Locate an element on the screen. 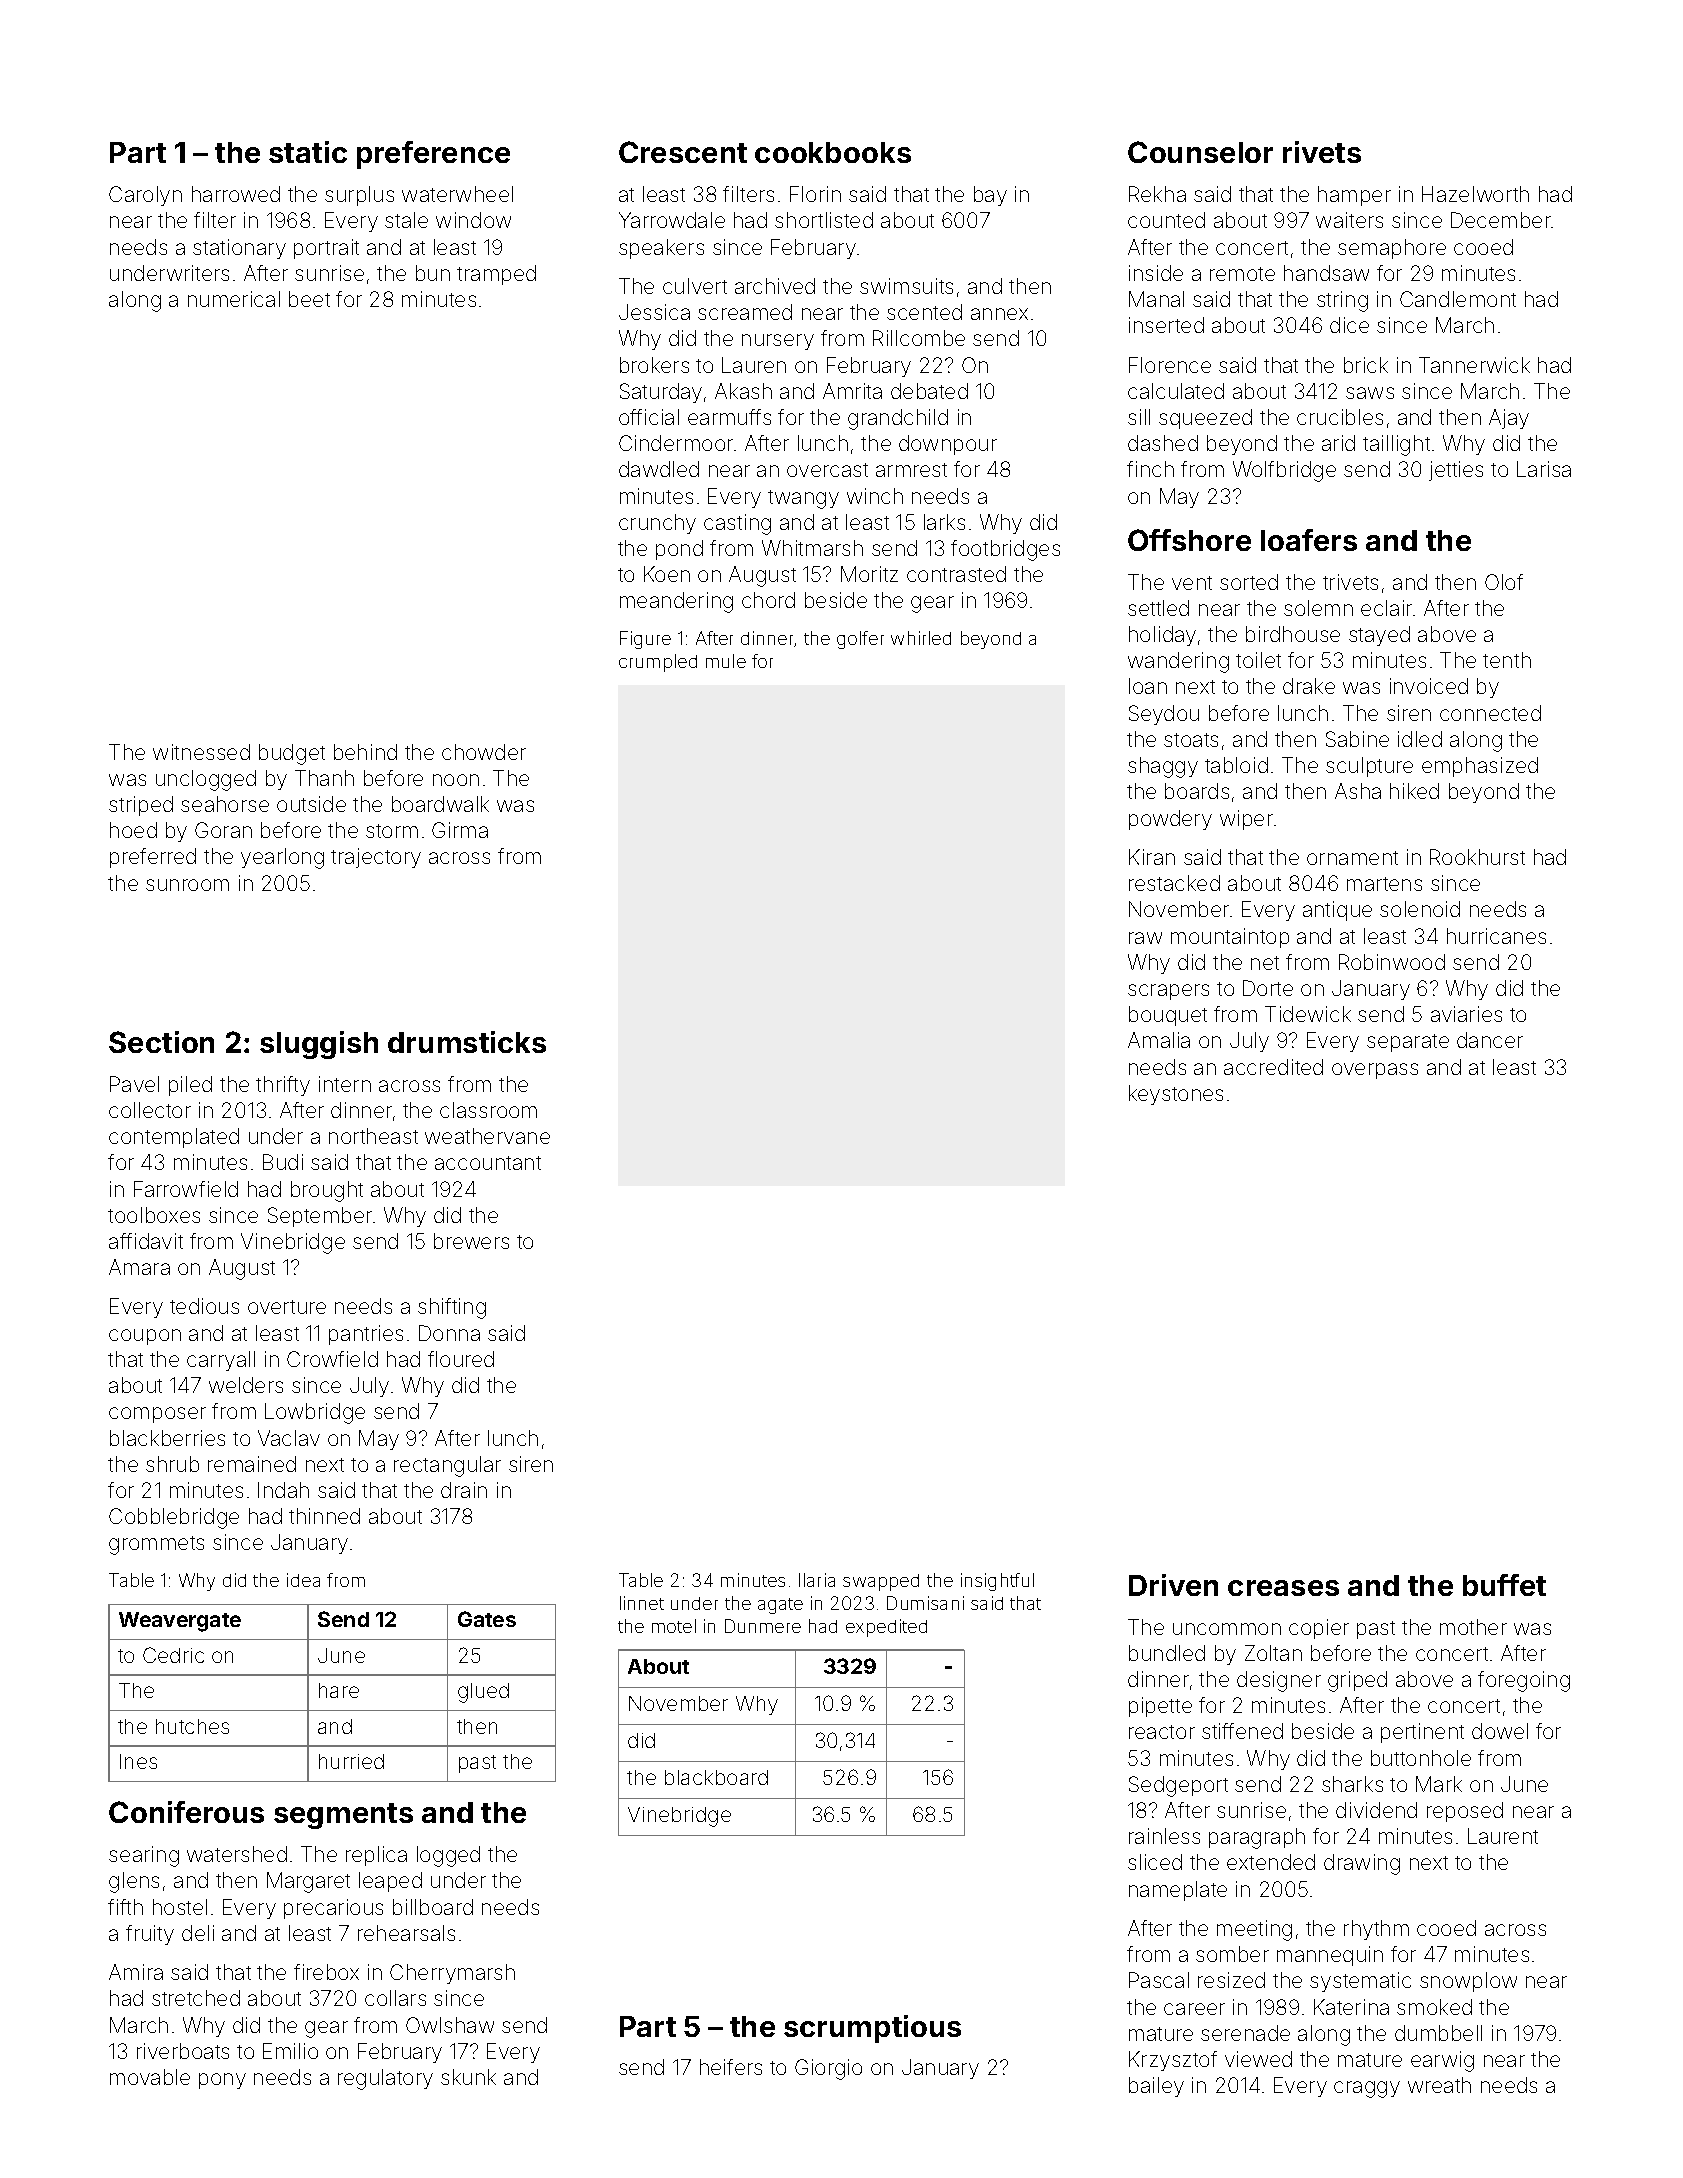 Image resolution: width=1683 pixels, height=2178 pixels. Dunmere is located at coordinates (763, 1626).
